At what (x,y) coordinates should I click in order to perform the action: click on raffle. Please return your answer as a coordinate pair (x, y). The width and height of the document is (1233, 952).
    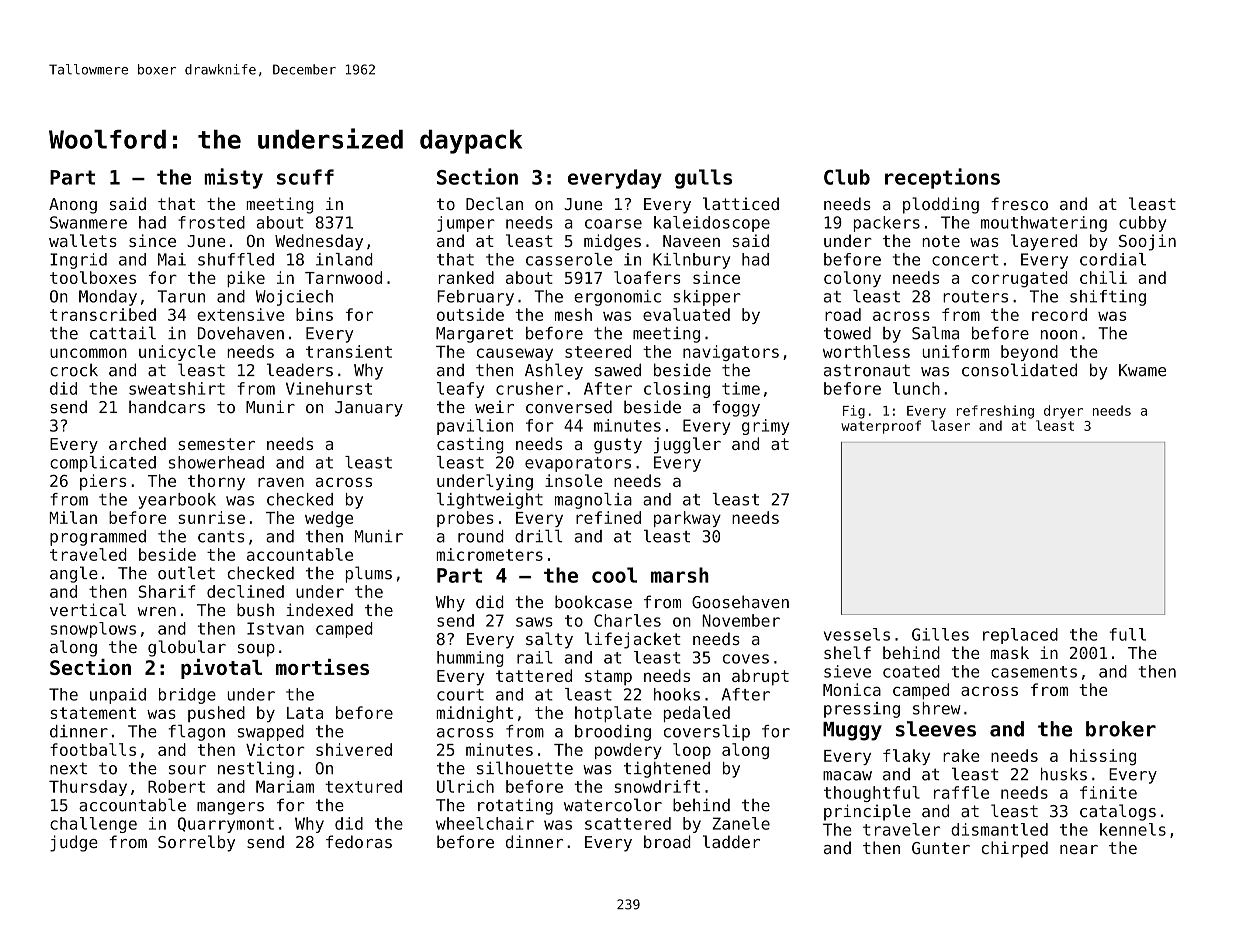
    Looking at the image, I should click on (961, 792).
